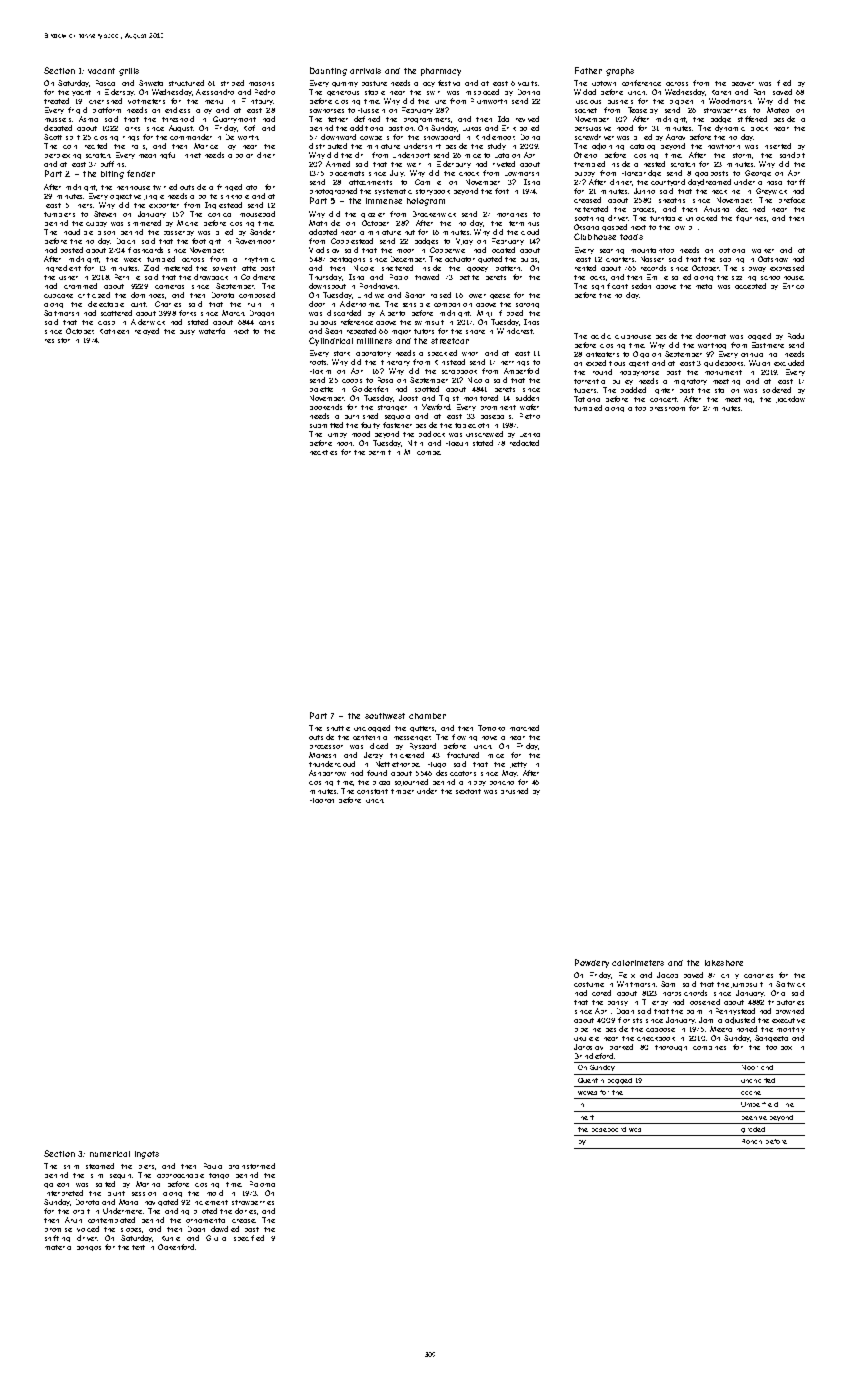 This screenshot has height=1400, width=849. I want to click on tent, so click(138, 1247).
